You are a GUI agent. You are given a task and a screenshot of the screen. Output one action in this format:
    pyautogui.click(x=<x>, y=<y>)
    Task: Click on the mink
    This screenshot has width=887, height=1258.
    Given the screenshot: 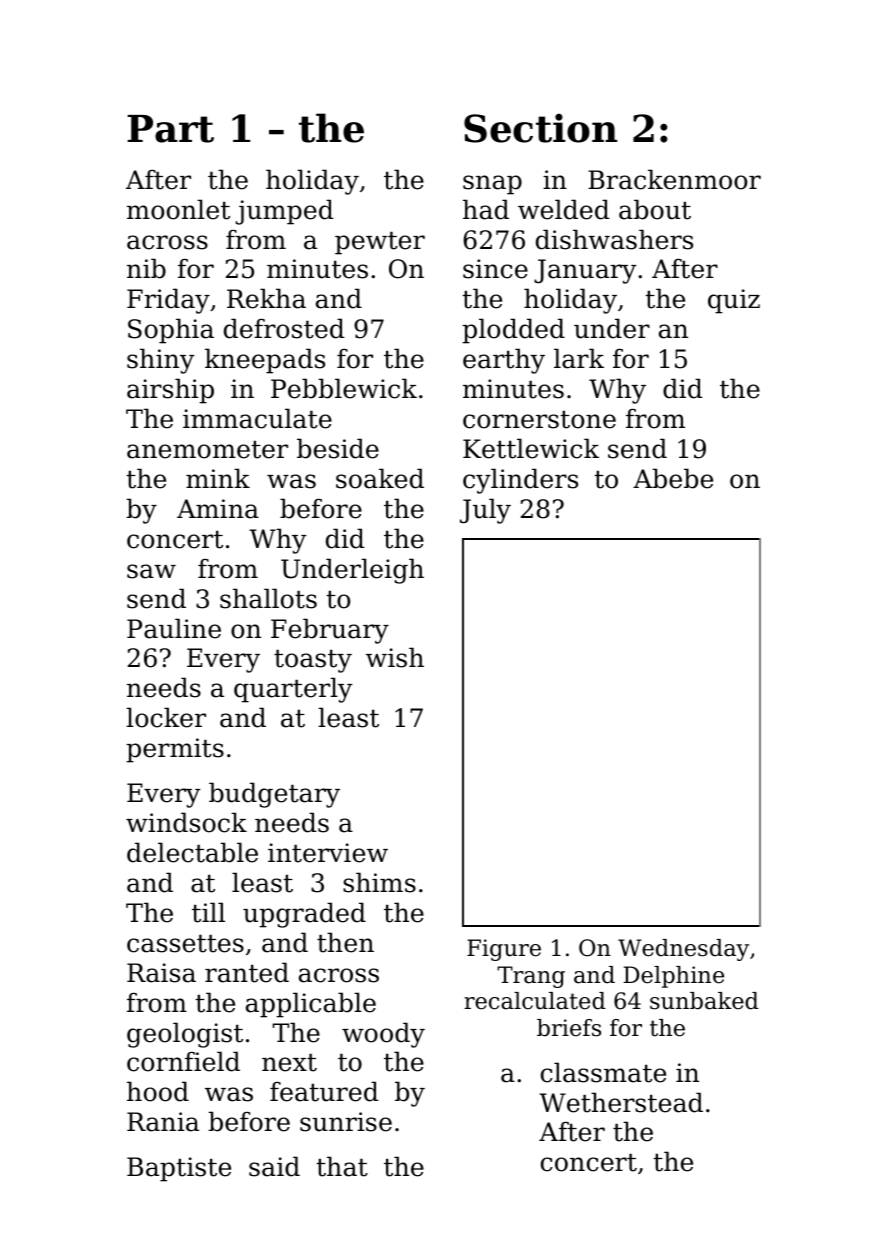 What is the action you would take?
    pyautogui.click(x=218, y=478)
